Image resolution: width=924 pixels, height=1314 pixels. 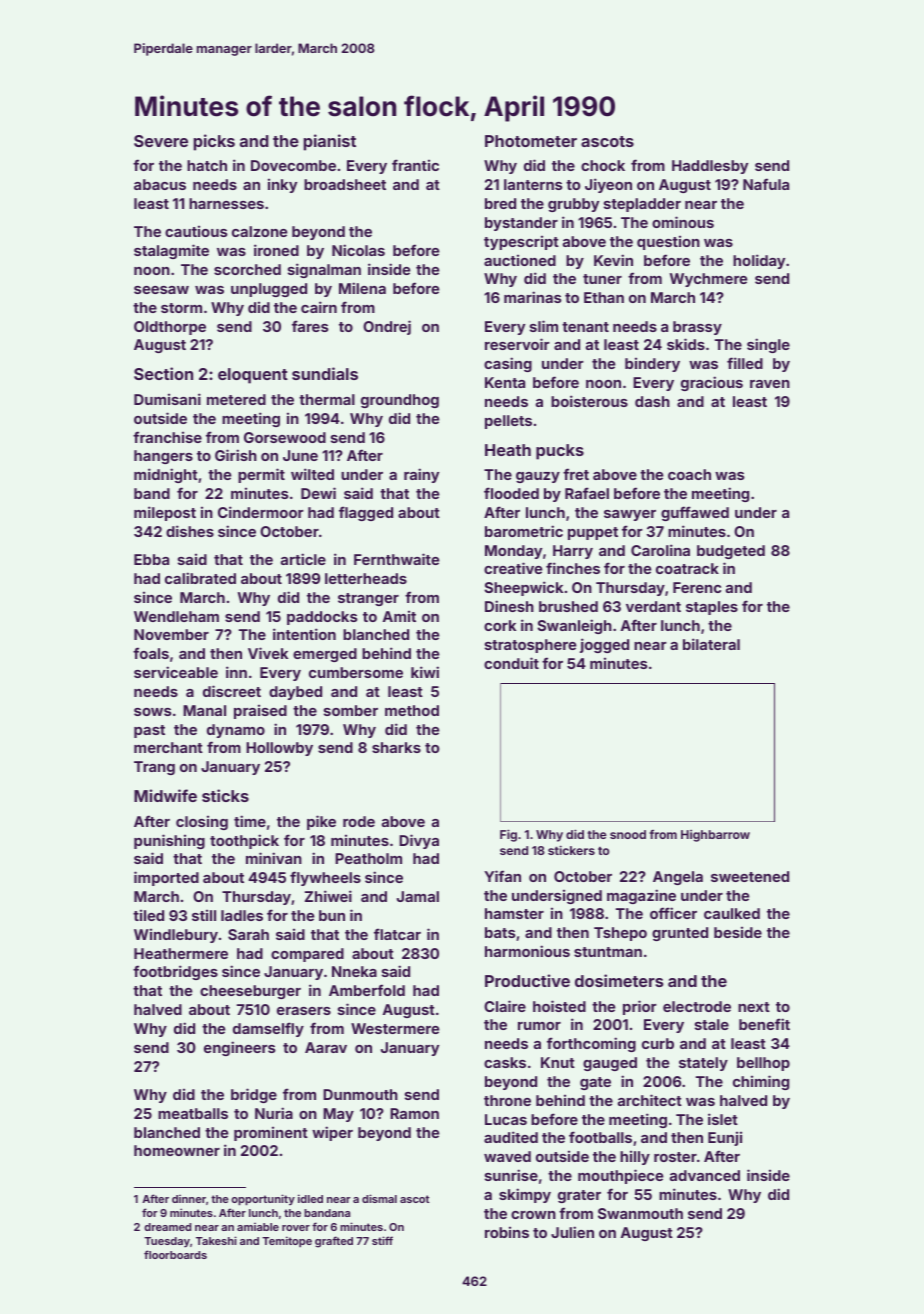 I want to click on somber, so click(x=351, y=710).
